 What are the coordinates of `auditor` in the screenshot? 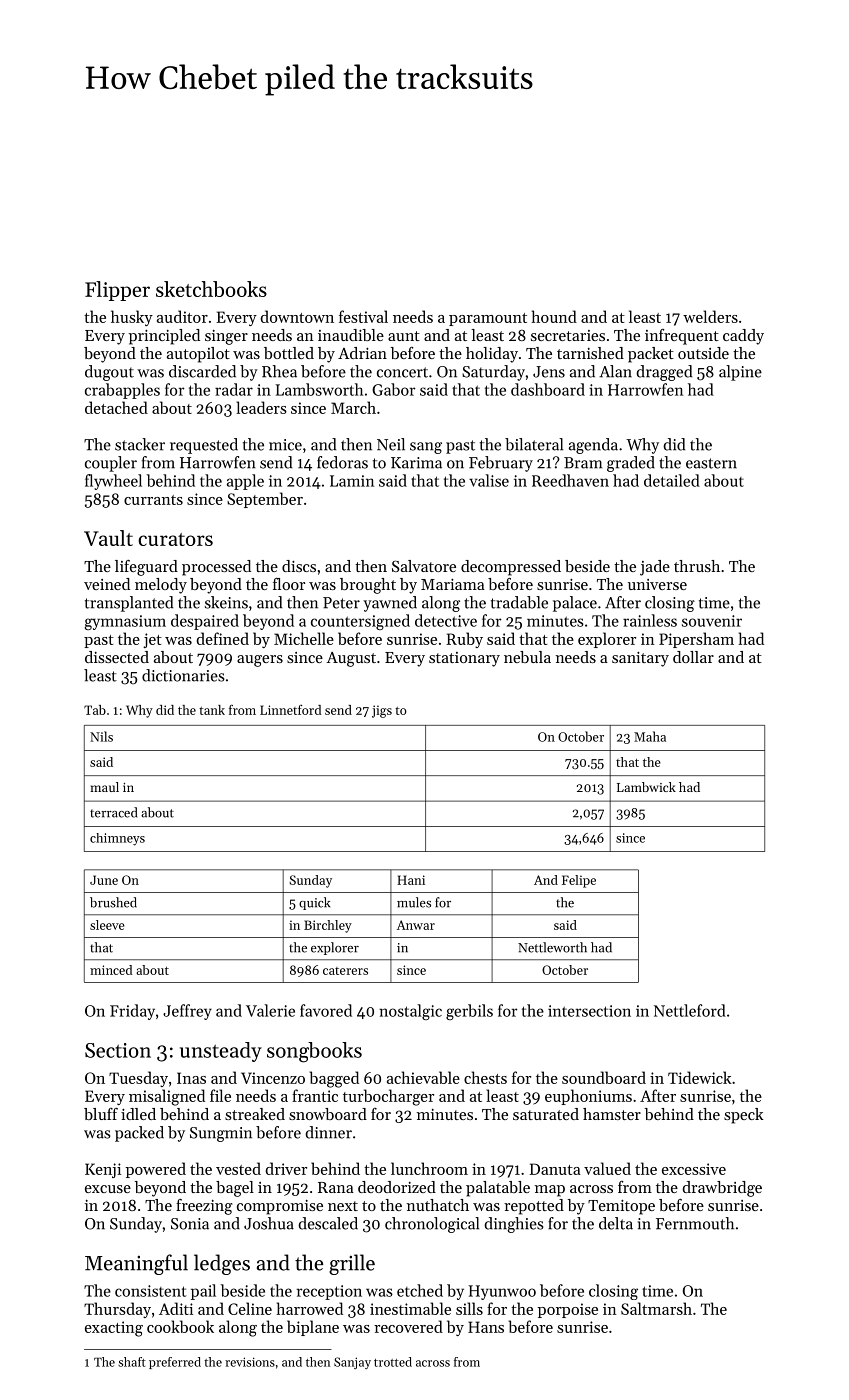 It's located at (182, 316).
